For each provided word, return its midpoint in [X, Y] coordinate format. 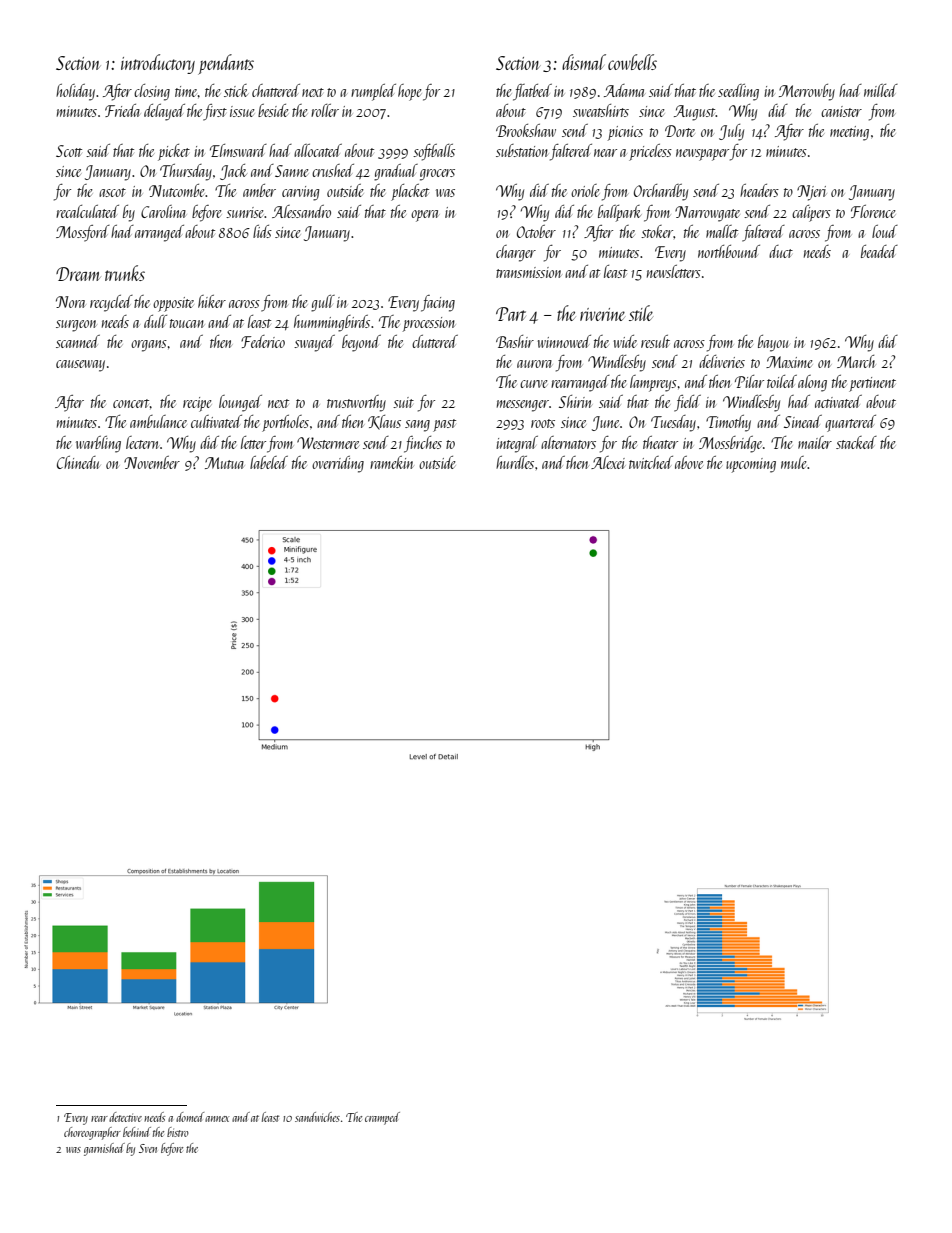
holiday [75, 92]
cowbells [632, 62]
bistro [178, 1132]
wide [625, 341]
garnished [104, 1149]
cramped [382, 1118]
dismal [584, 62]
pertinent [872, 384]
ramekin [392, 462]
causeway [80, 366]
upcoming [751, 465]
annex [217, 1119]
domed [190, 1117]
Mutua [224, 463]
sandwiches [317, 1117]
